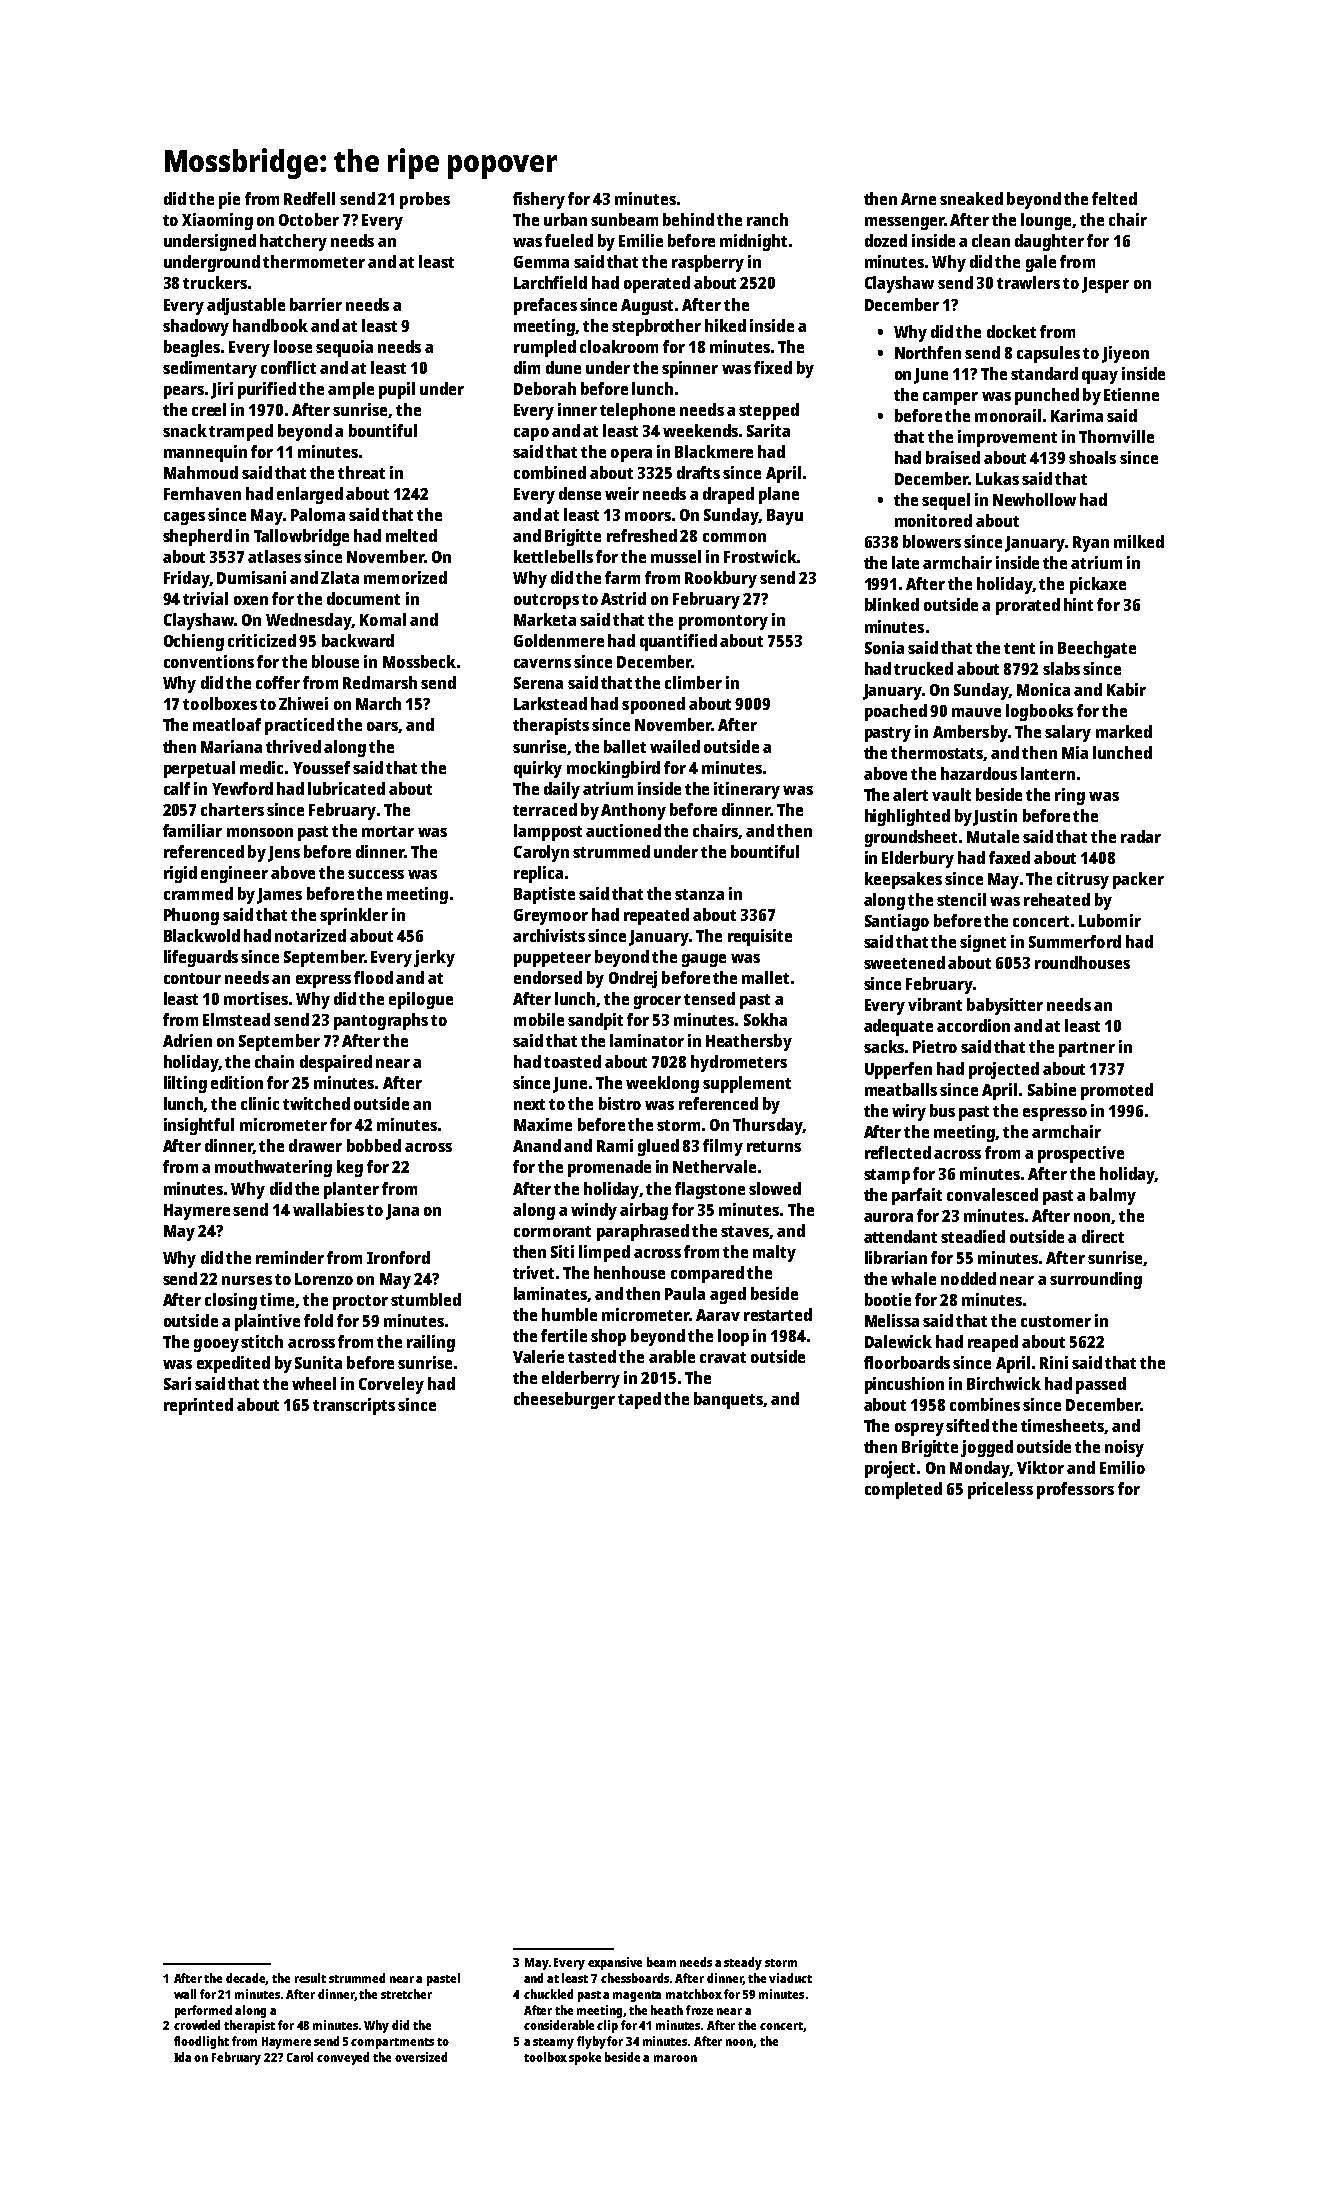  Describe the element at coordinates (694, 1994) in the image. I see `matchbox` at that location.
